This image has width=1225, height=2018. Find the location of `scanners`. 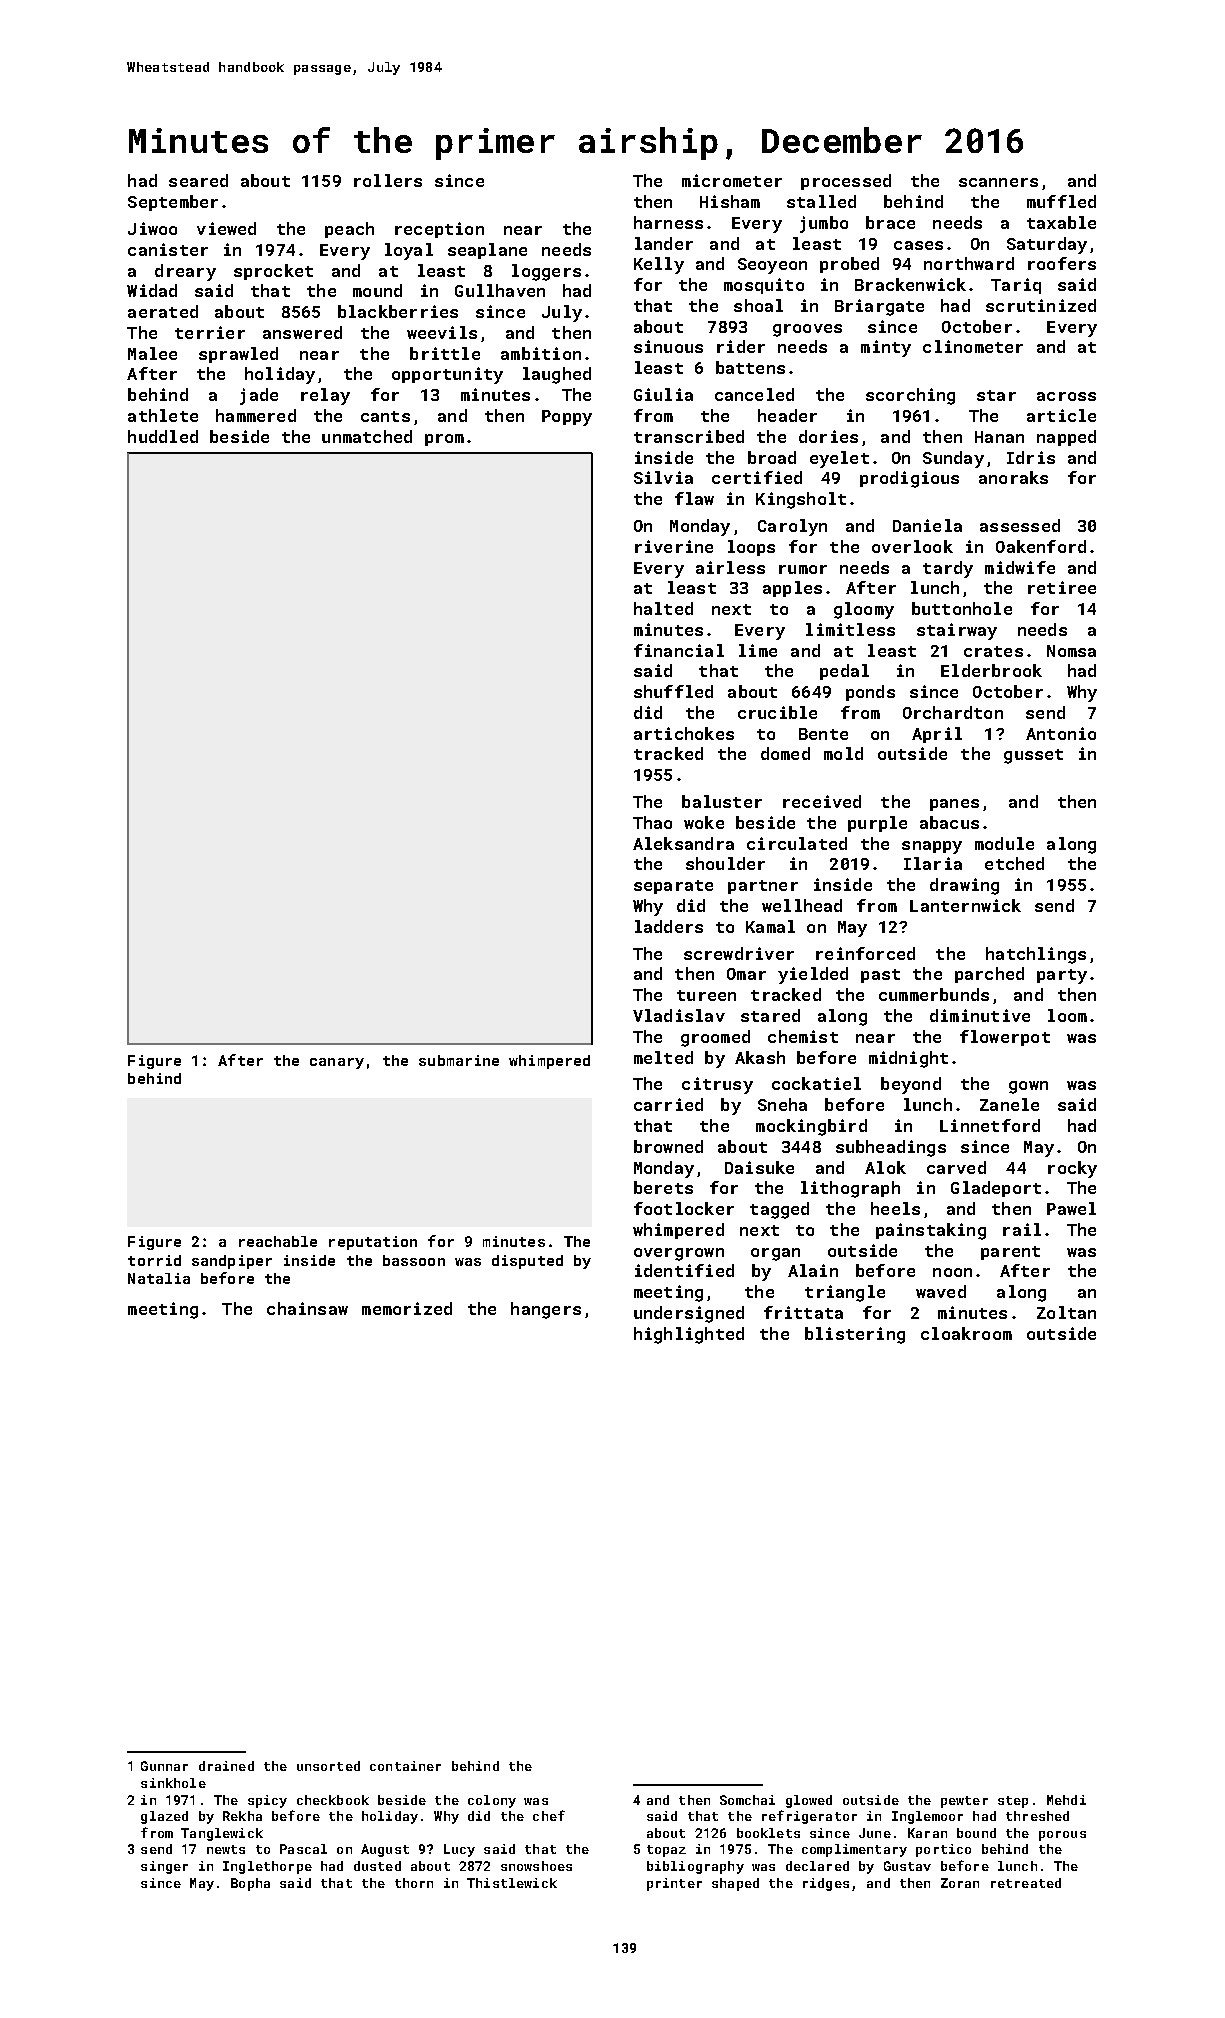

scanners is located at coordinates (998, 182).
